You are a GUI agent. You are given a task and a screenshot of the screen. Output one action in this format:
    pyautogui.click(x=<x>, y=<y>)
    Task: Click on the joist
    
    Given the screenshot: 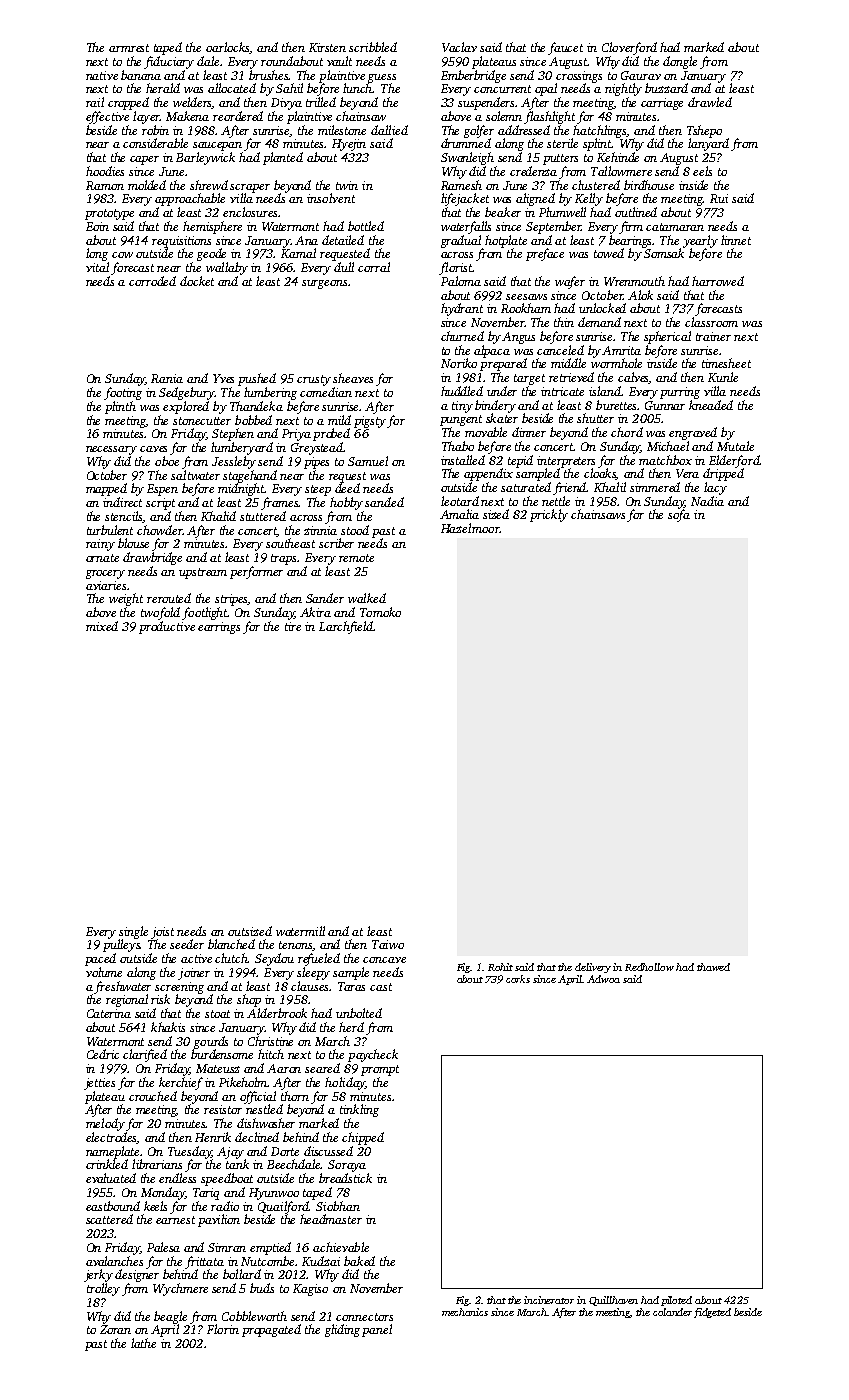 What is the action you would take?
    pyautogui.click(x=162, y=933)
